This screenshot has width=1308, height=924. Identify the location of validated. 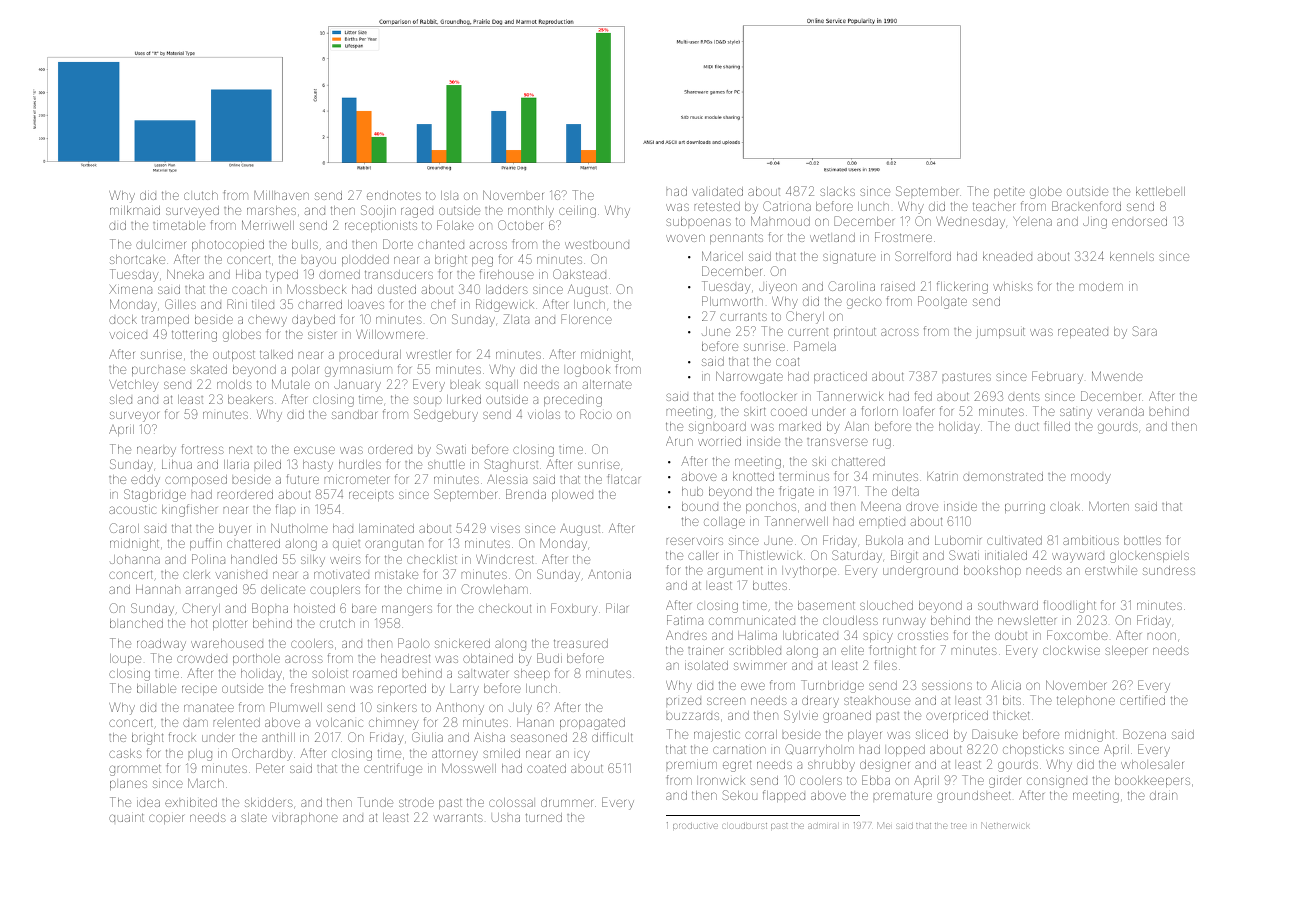
(717, 191).
